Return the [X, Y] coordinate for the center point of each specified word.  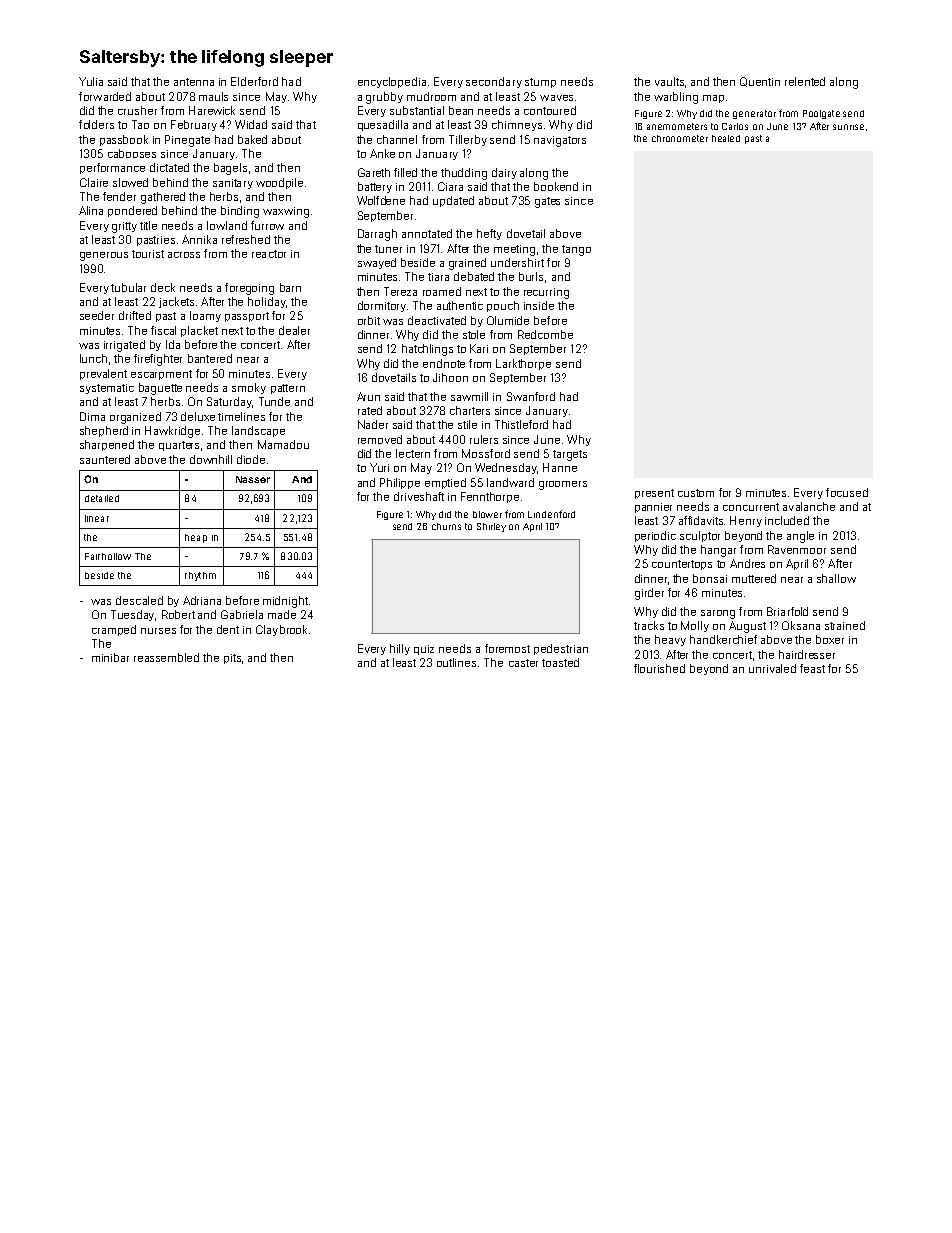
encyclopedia [392, 82]
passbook [124, 140]
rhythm [200, 576]
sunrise [848, 127]
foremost [507, 648]
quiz [424, 650]
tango [576, 250]
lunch [93, 358]
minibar [110, 657]
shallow [836, 578]
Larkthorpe [523, 364]
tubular [128, 287]
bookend [556, 186]
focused [847, 492]
